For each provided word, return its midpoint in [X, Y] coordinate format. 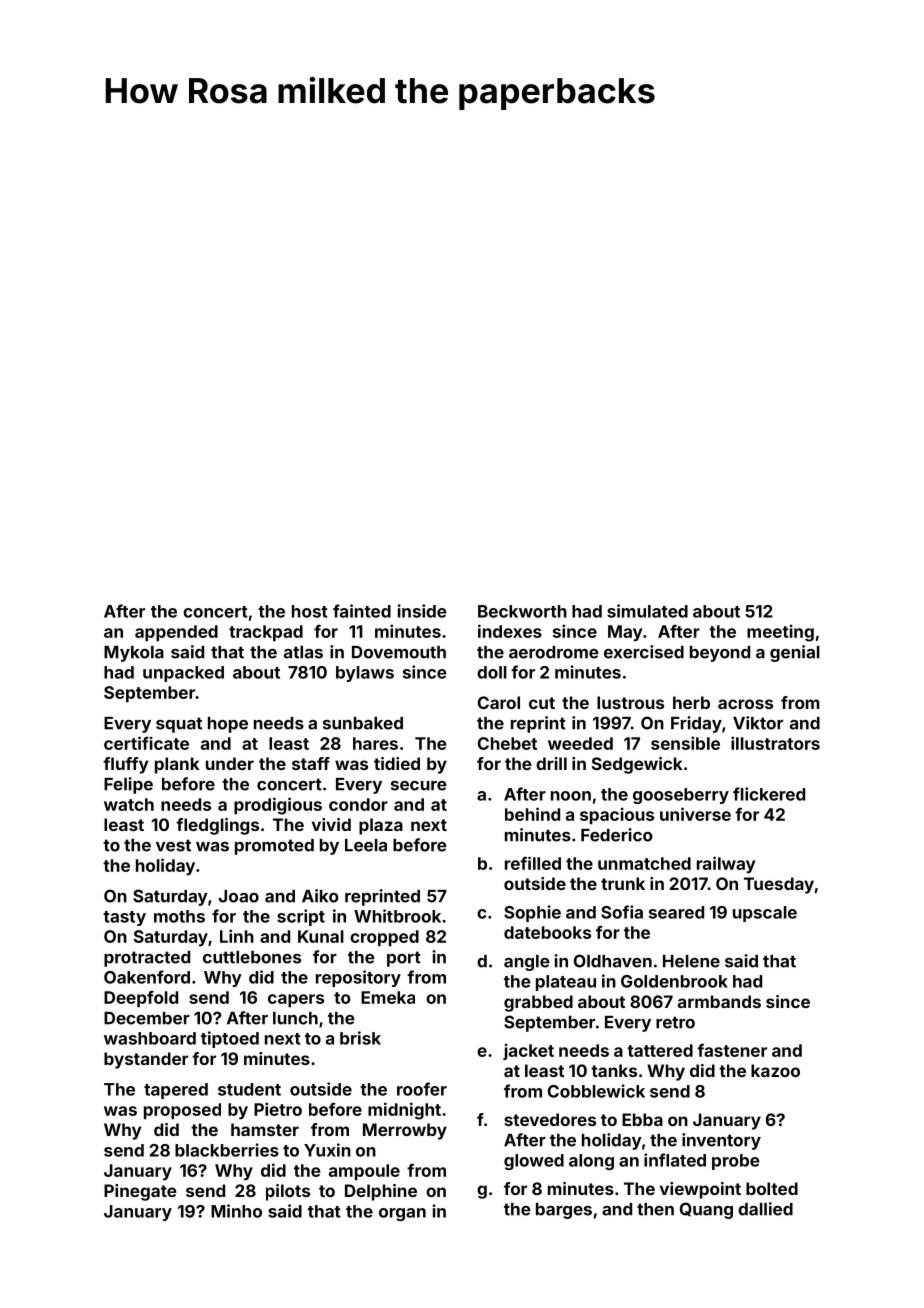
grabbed [538, 1003]
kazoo [775, 1070]
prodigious [278, 806]
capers [296, 1000]
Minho [236, 1211]
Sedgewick [637, 765]
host [310, 611]
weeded [580, 743]
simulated [647, 611]
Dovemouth [399, 652]
